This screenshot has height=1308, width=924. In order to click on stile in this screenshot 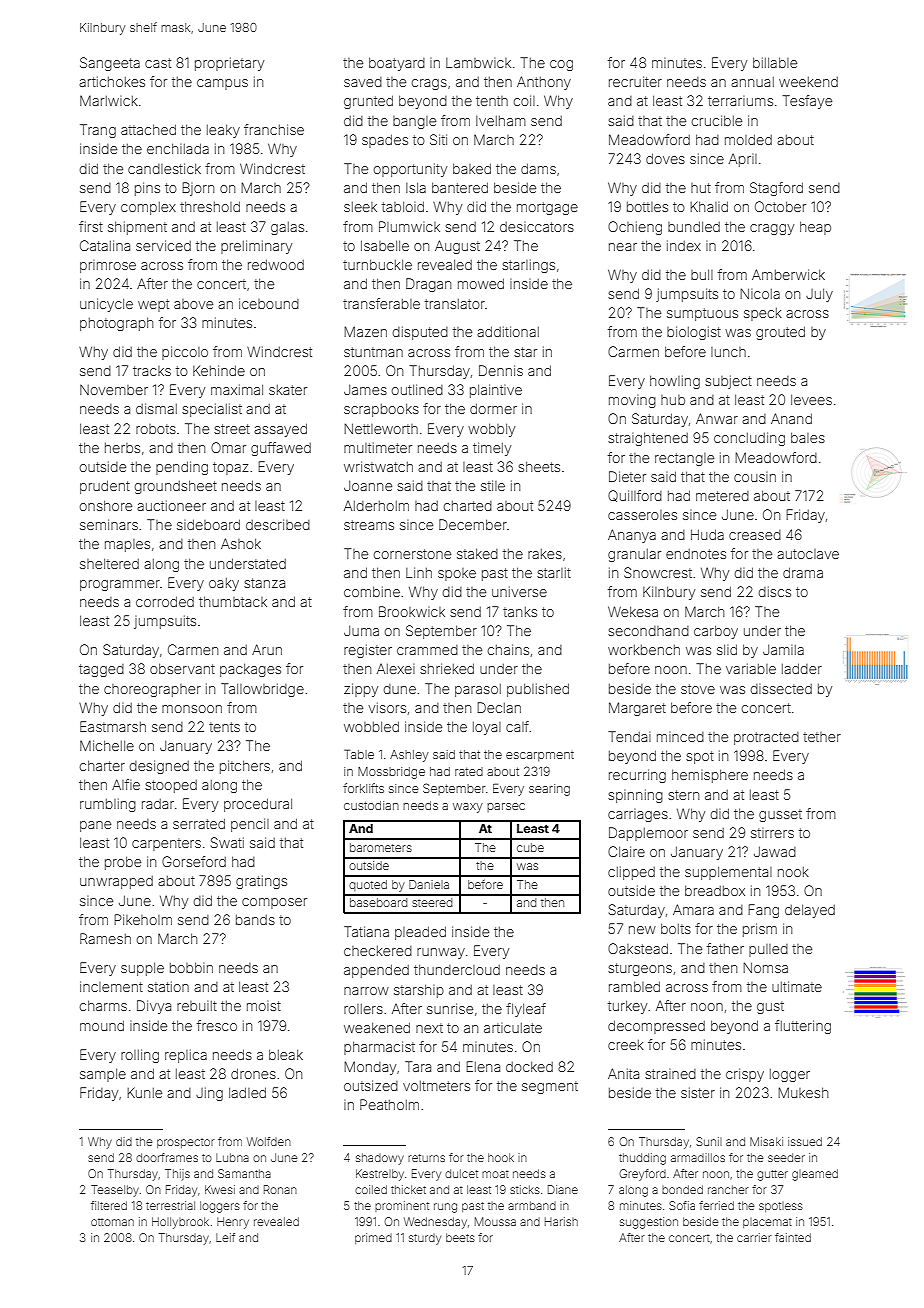, I will do `click(493, 485)`.
